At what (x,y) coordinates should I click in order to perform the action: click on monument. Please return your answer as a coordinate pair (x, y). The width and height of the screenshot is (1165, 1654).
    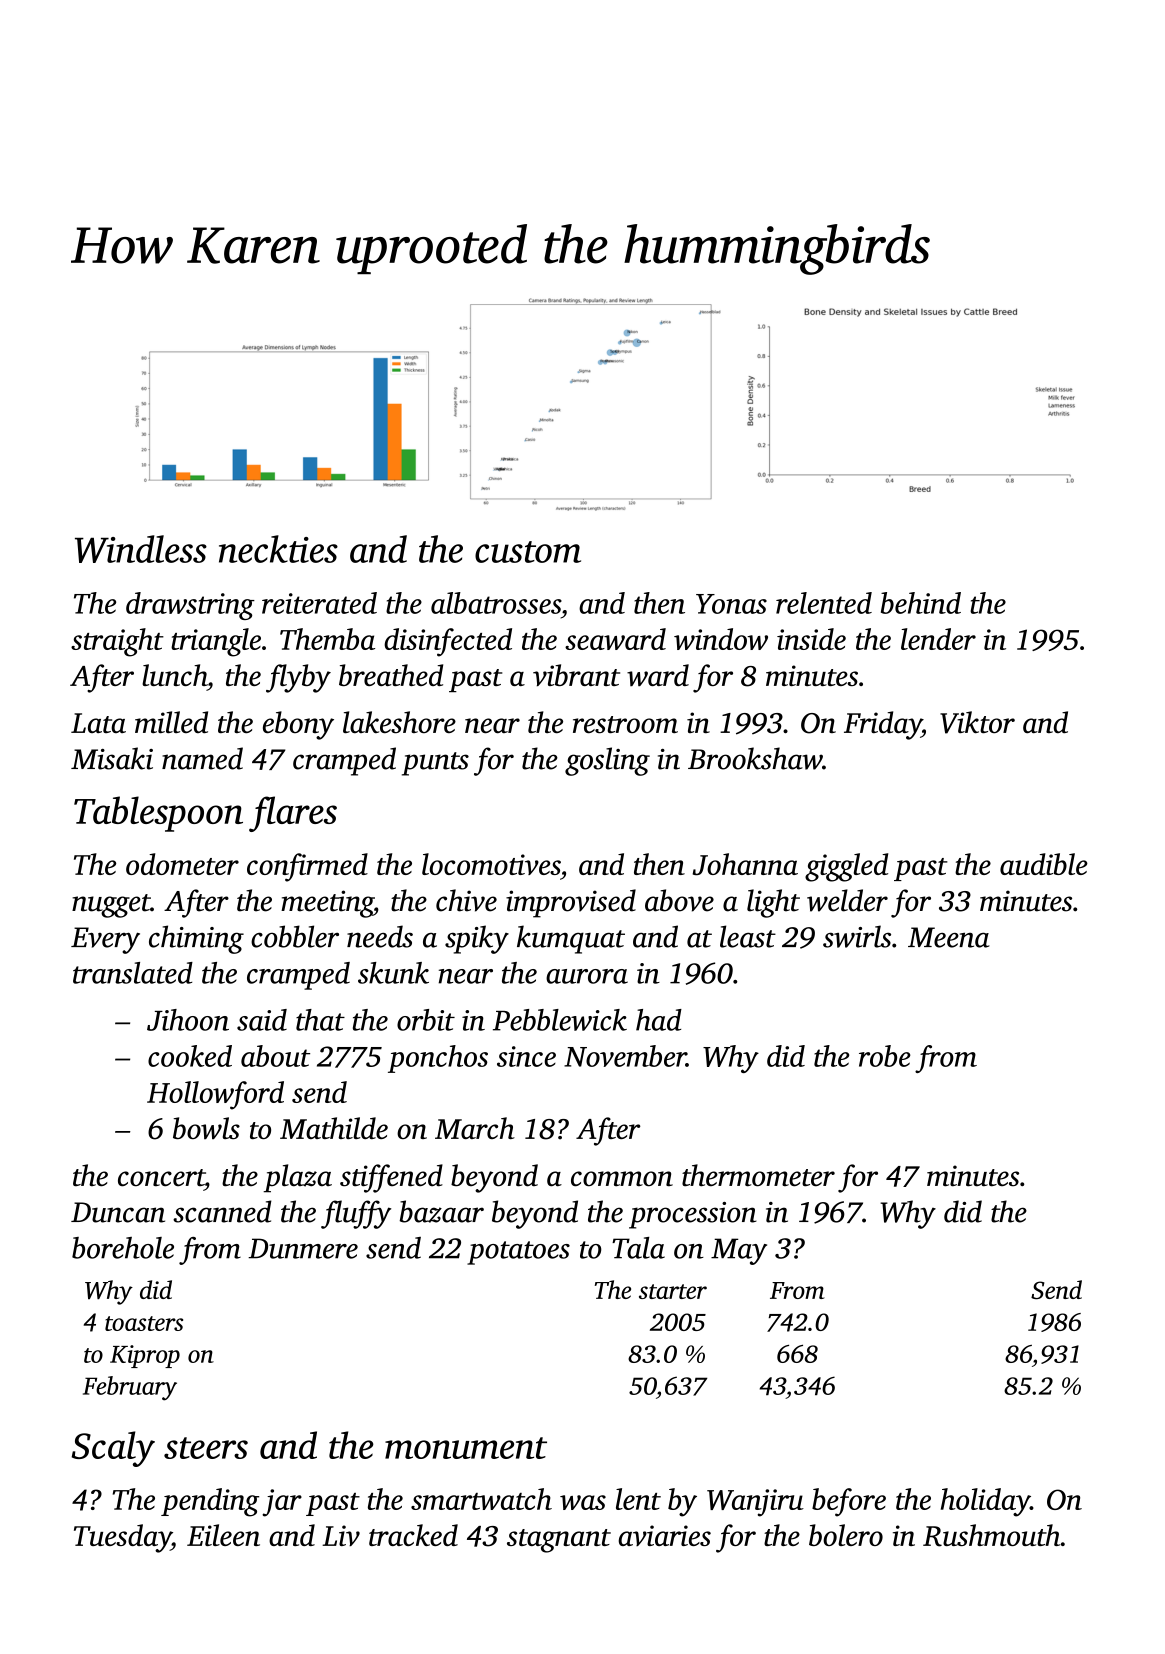
    Looking at the image, I should click on (466, 1448).
